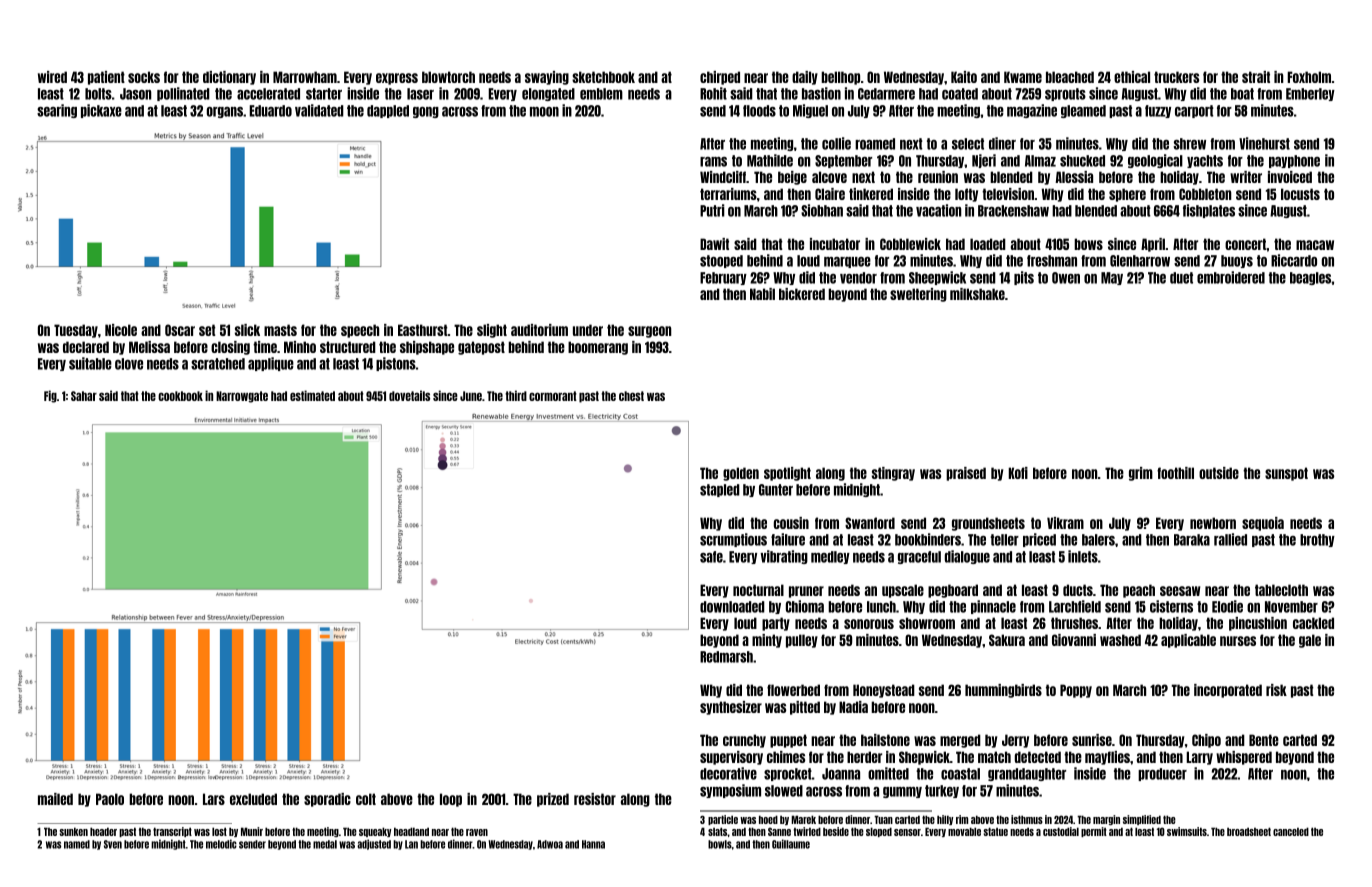 The height and width of the screenshot is (887, 1372). Describe the element at coordinates (1311, 278) in the screenshot. I see `beagles` at that location.
